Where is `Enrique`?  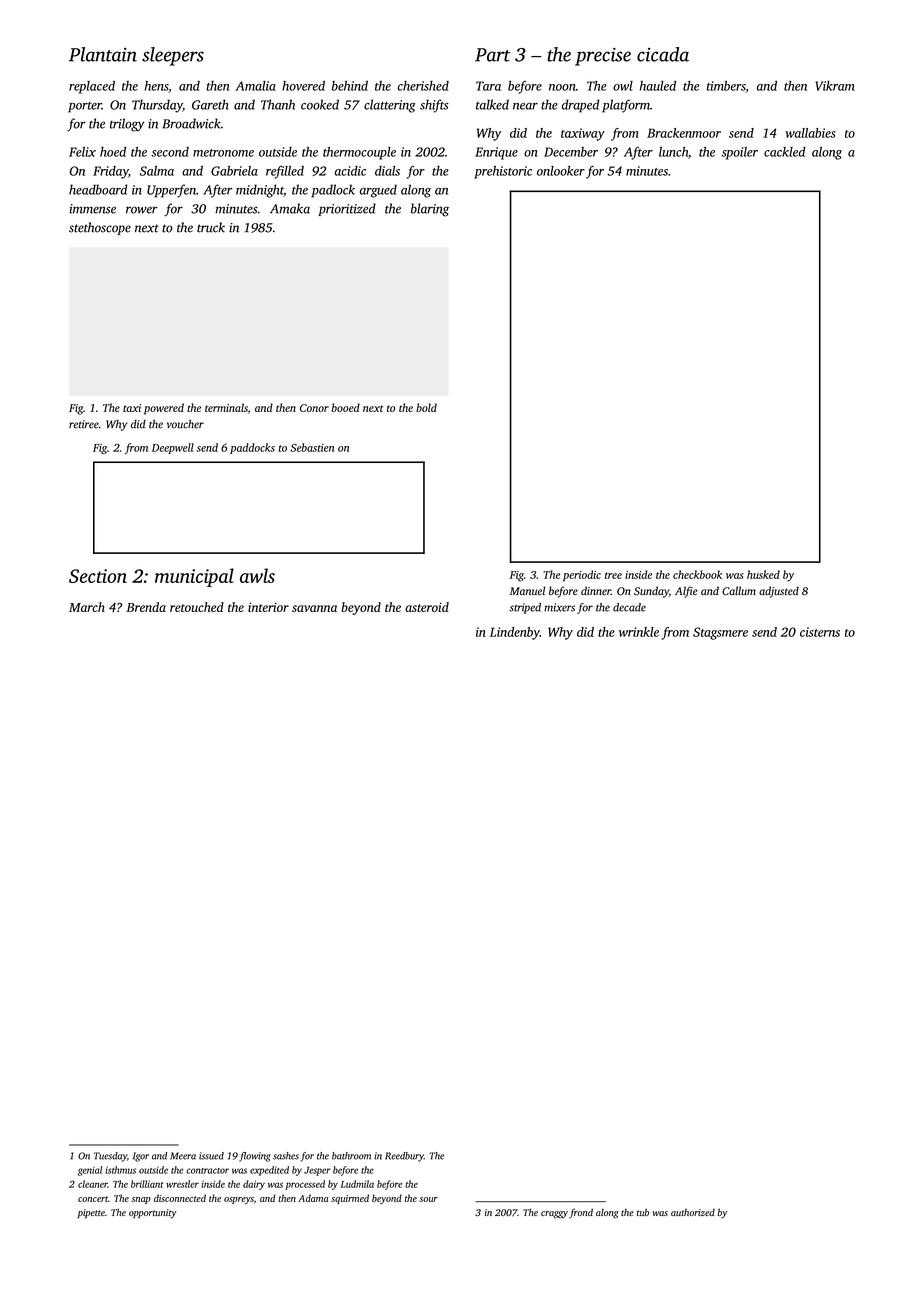
Enrique is located at coordinates (496, 153).
